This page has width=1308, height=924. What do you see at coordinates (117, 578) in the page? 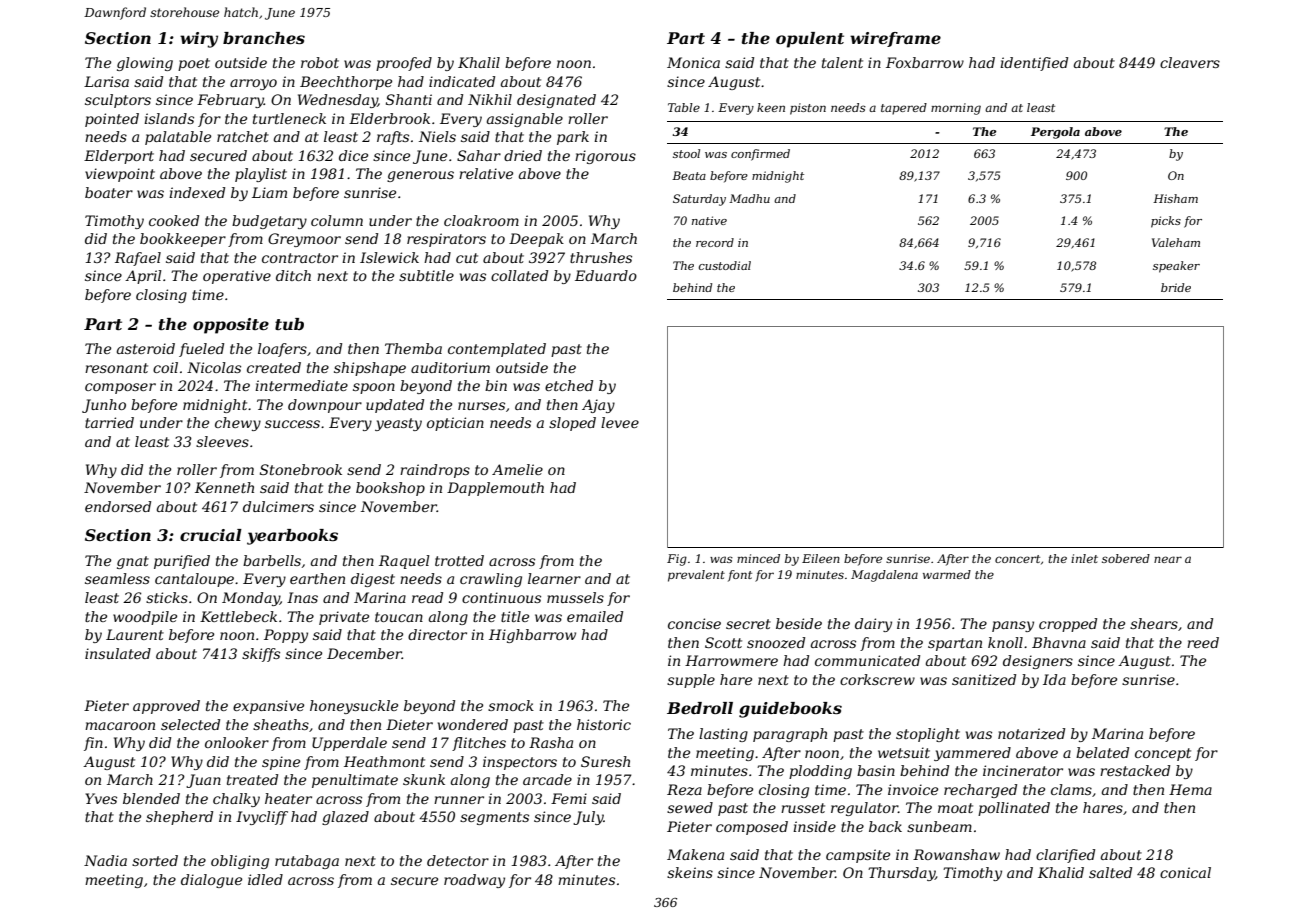
I see `seamless` at bounding box center [117, 578].
